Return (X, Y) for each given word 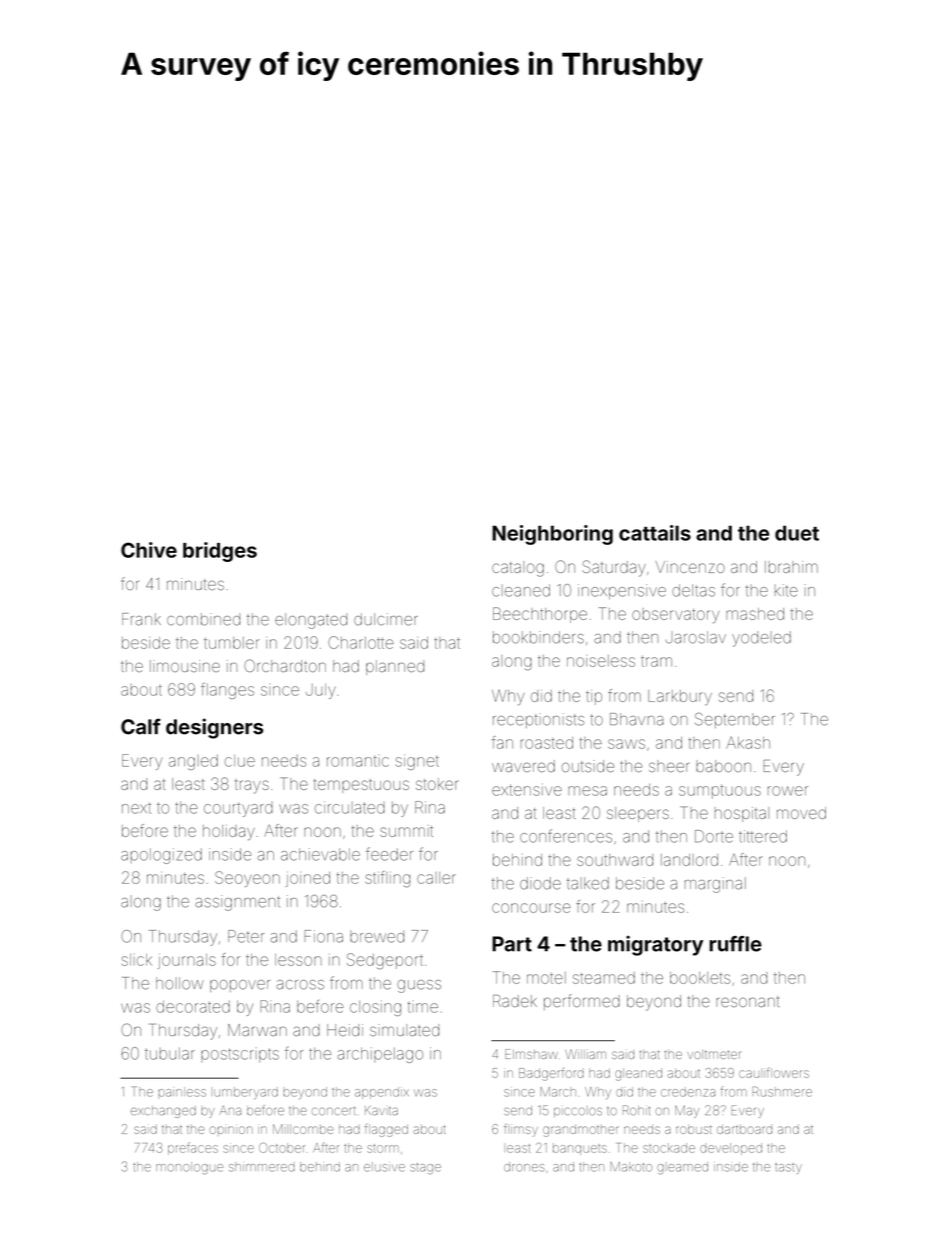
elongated (311, 621)
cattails (655, 533)
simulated (404, 1030)
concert (333, 1111)
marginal (715, 885)
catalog (518, 569)
